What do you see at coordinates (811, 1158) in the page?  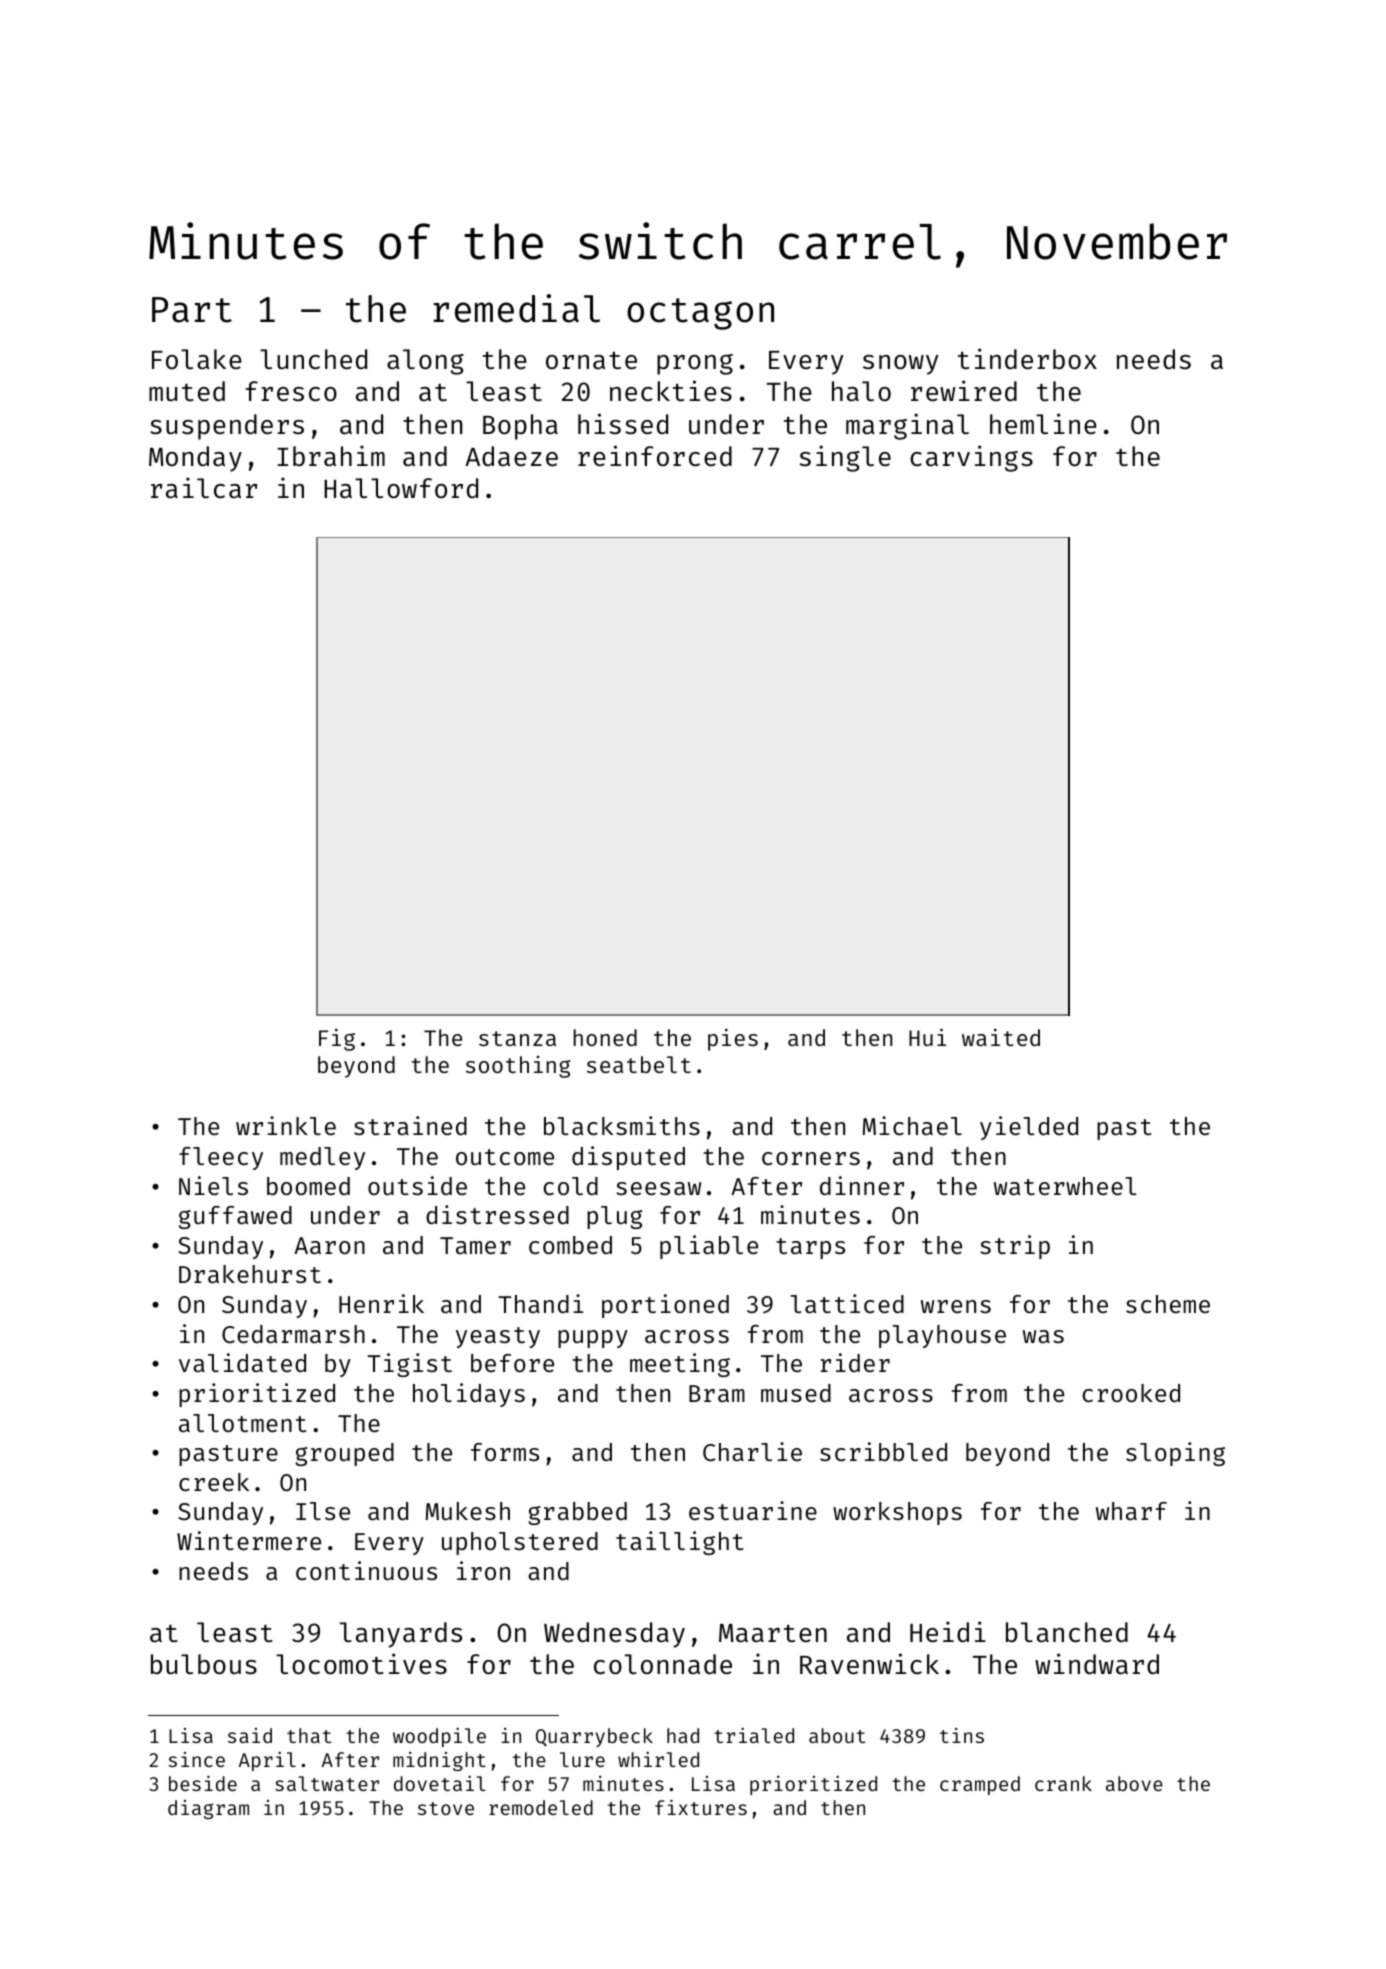 I see `corners` at bounding box center [811, 1158].
